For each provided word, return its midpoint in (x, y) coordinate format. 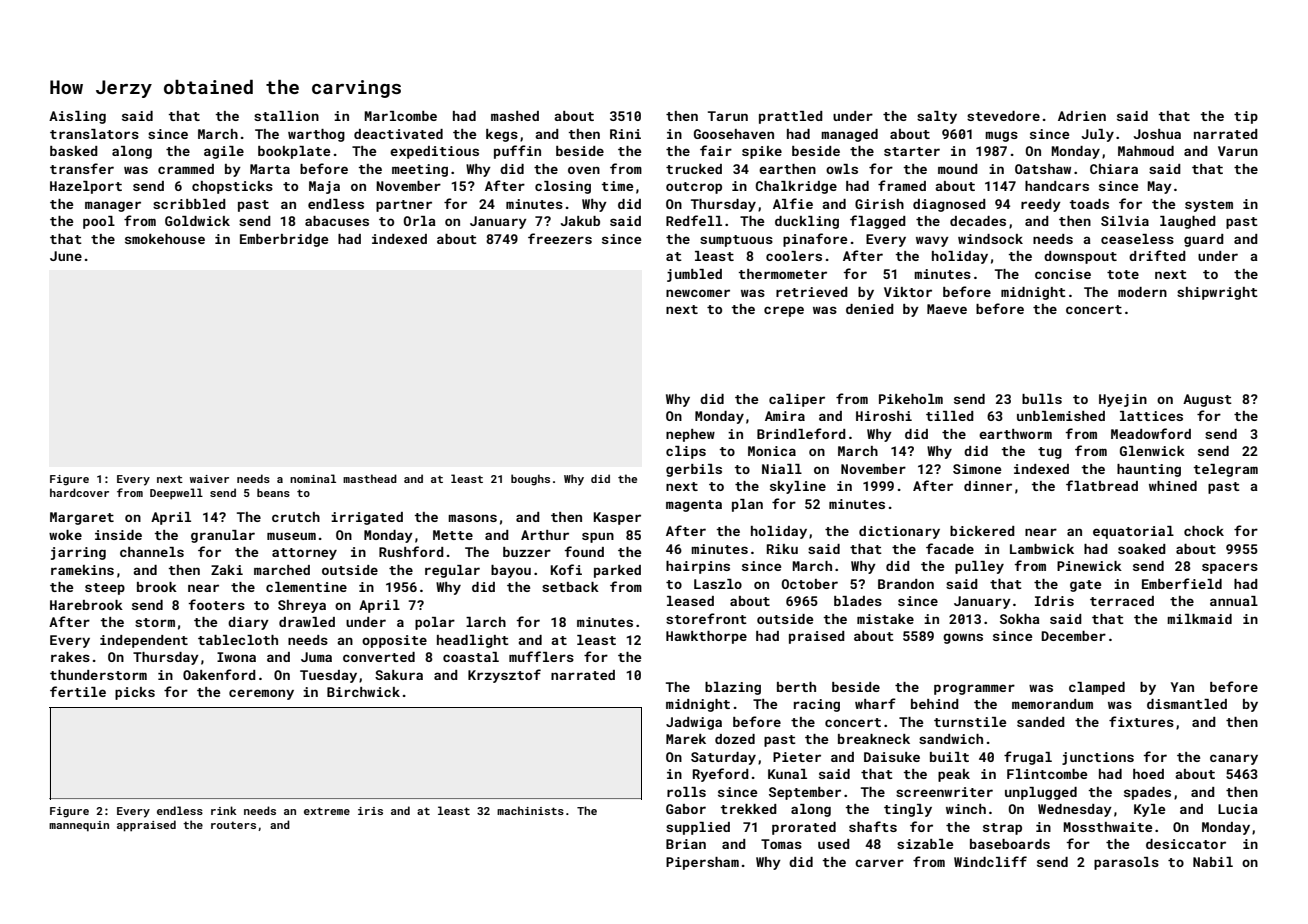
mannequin (79, 826)
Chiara (1114, 169)
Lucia (1238, 809)
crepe (784, 311)
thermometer (782, 274)
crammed (186, 169)
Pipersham (702, 863)
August (1207, 400)
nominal (313, 478)
